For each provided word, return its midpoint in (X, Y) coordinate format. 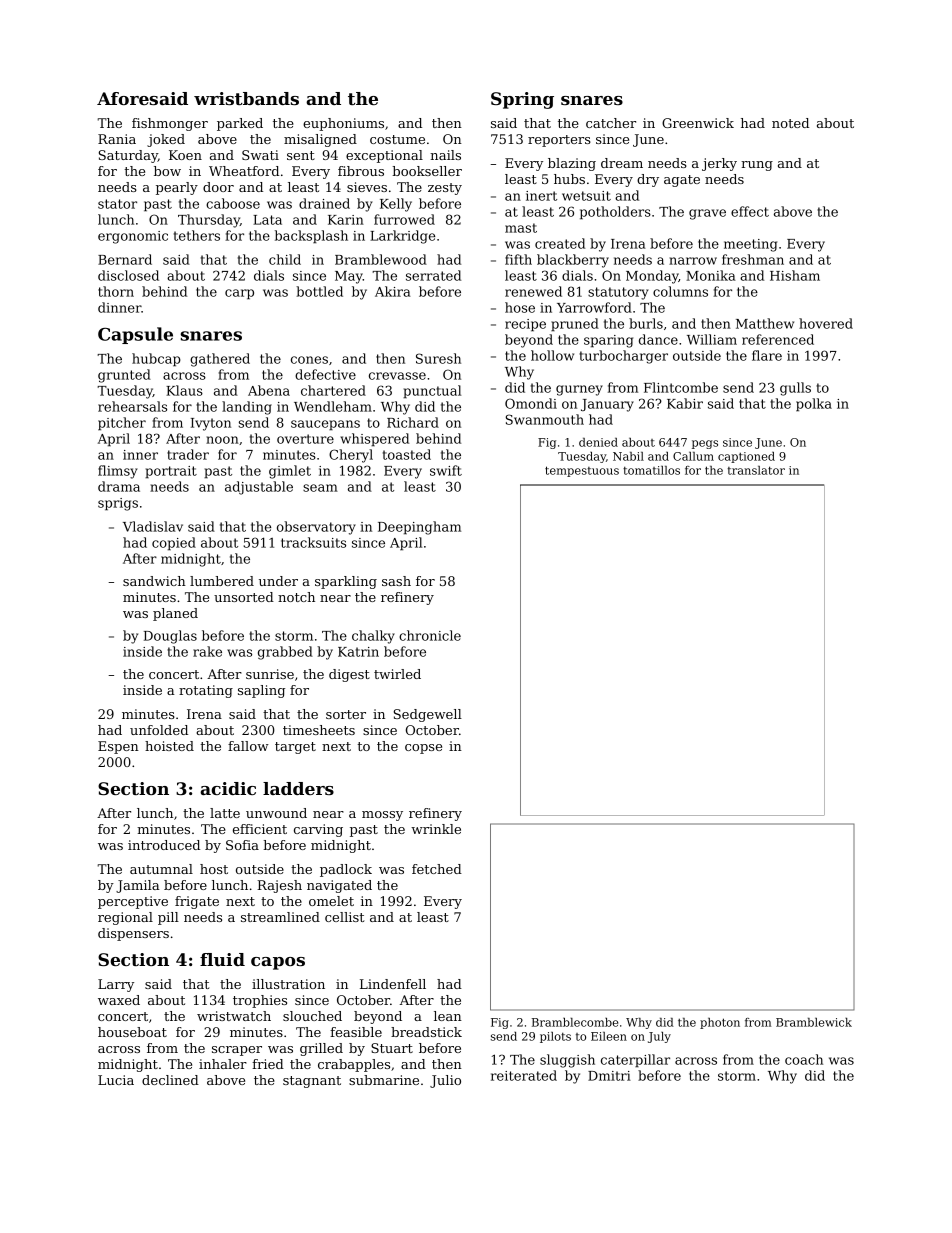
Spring (522, 100)
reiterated (524, 1075)
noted (790, 123)
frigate (197, 902)
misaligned (320, 140)
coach (804, 1059)
